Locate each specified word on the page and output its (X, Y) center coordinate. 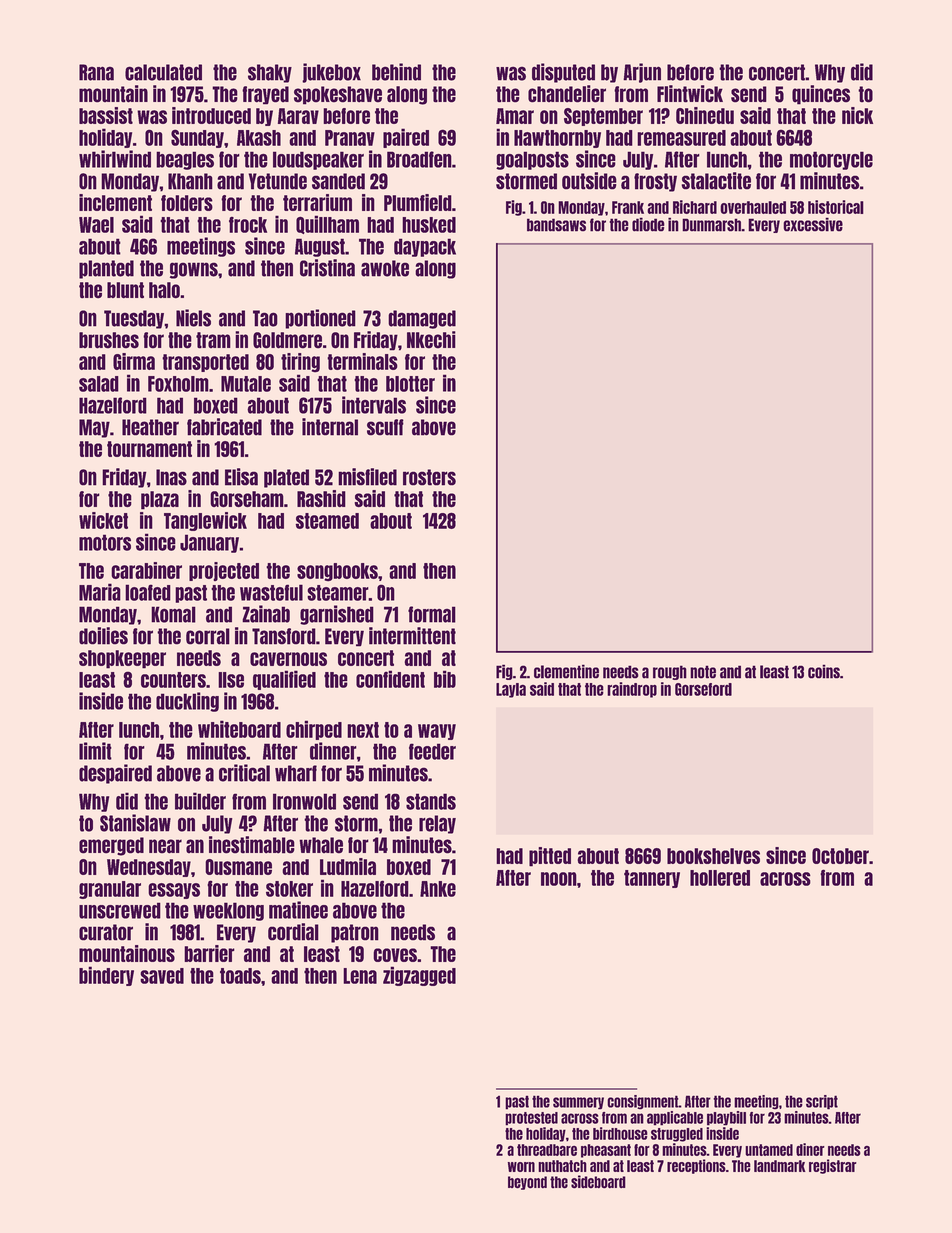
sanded (338, 181)
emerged (111, 846)
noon (559, 879)
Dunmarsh (711, 225)
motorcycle (831, 160)
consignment (642, 1102)
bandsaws (556, 225)
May (94, 428)
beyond (527, 1183)
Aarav (298, 116)
